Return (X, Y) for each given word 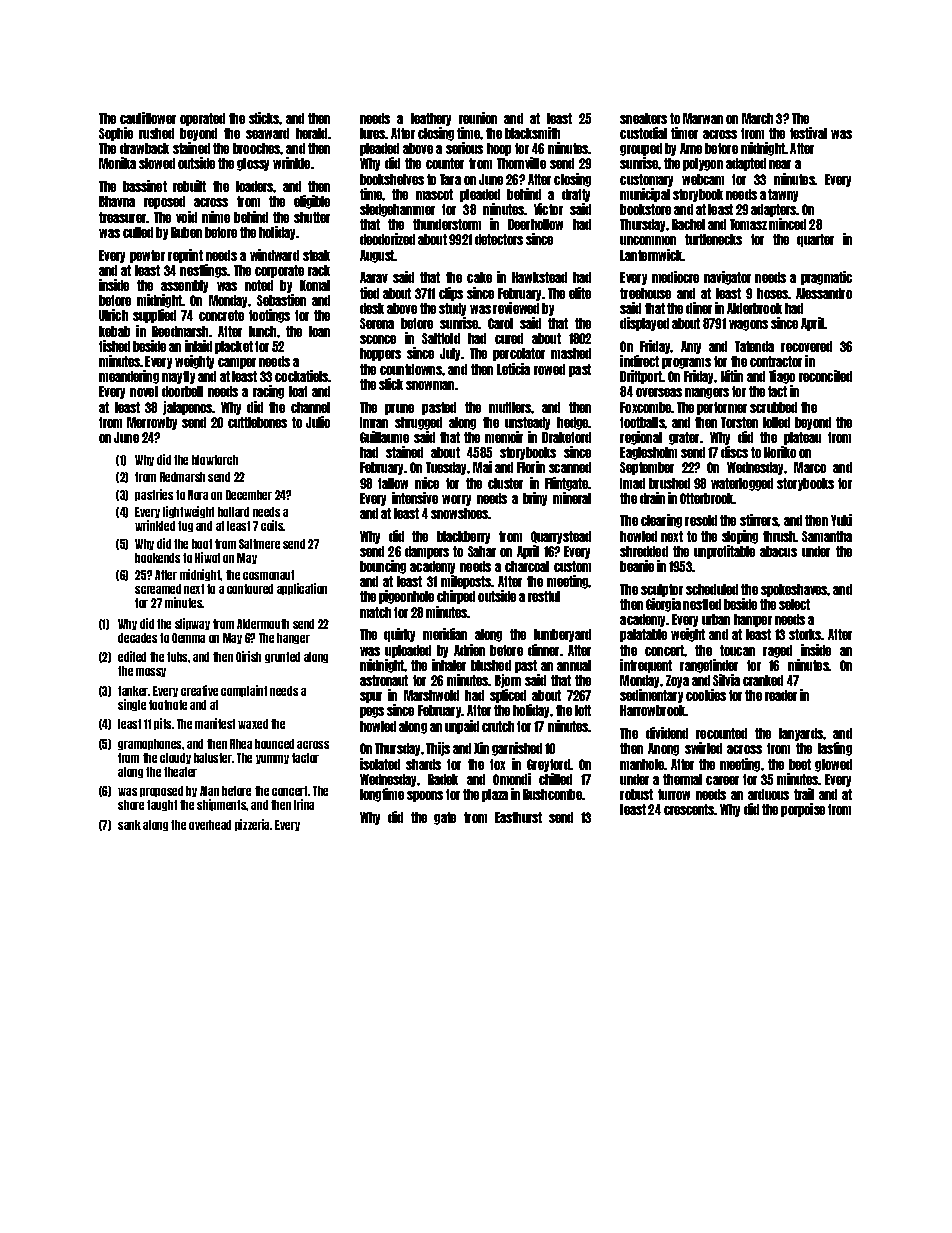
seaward (267, 133)
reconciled (825, 376)
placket (234, 347)
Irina (304, 804)
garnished (517, 749)
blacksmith (532, 133)
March (757, 118)
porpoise (803, 810)
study (452, 309)
